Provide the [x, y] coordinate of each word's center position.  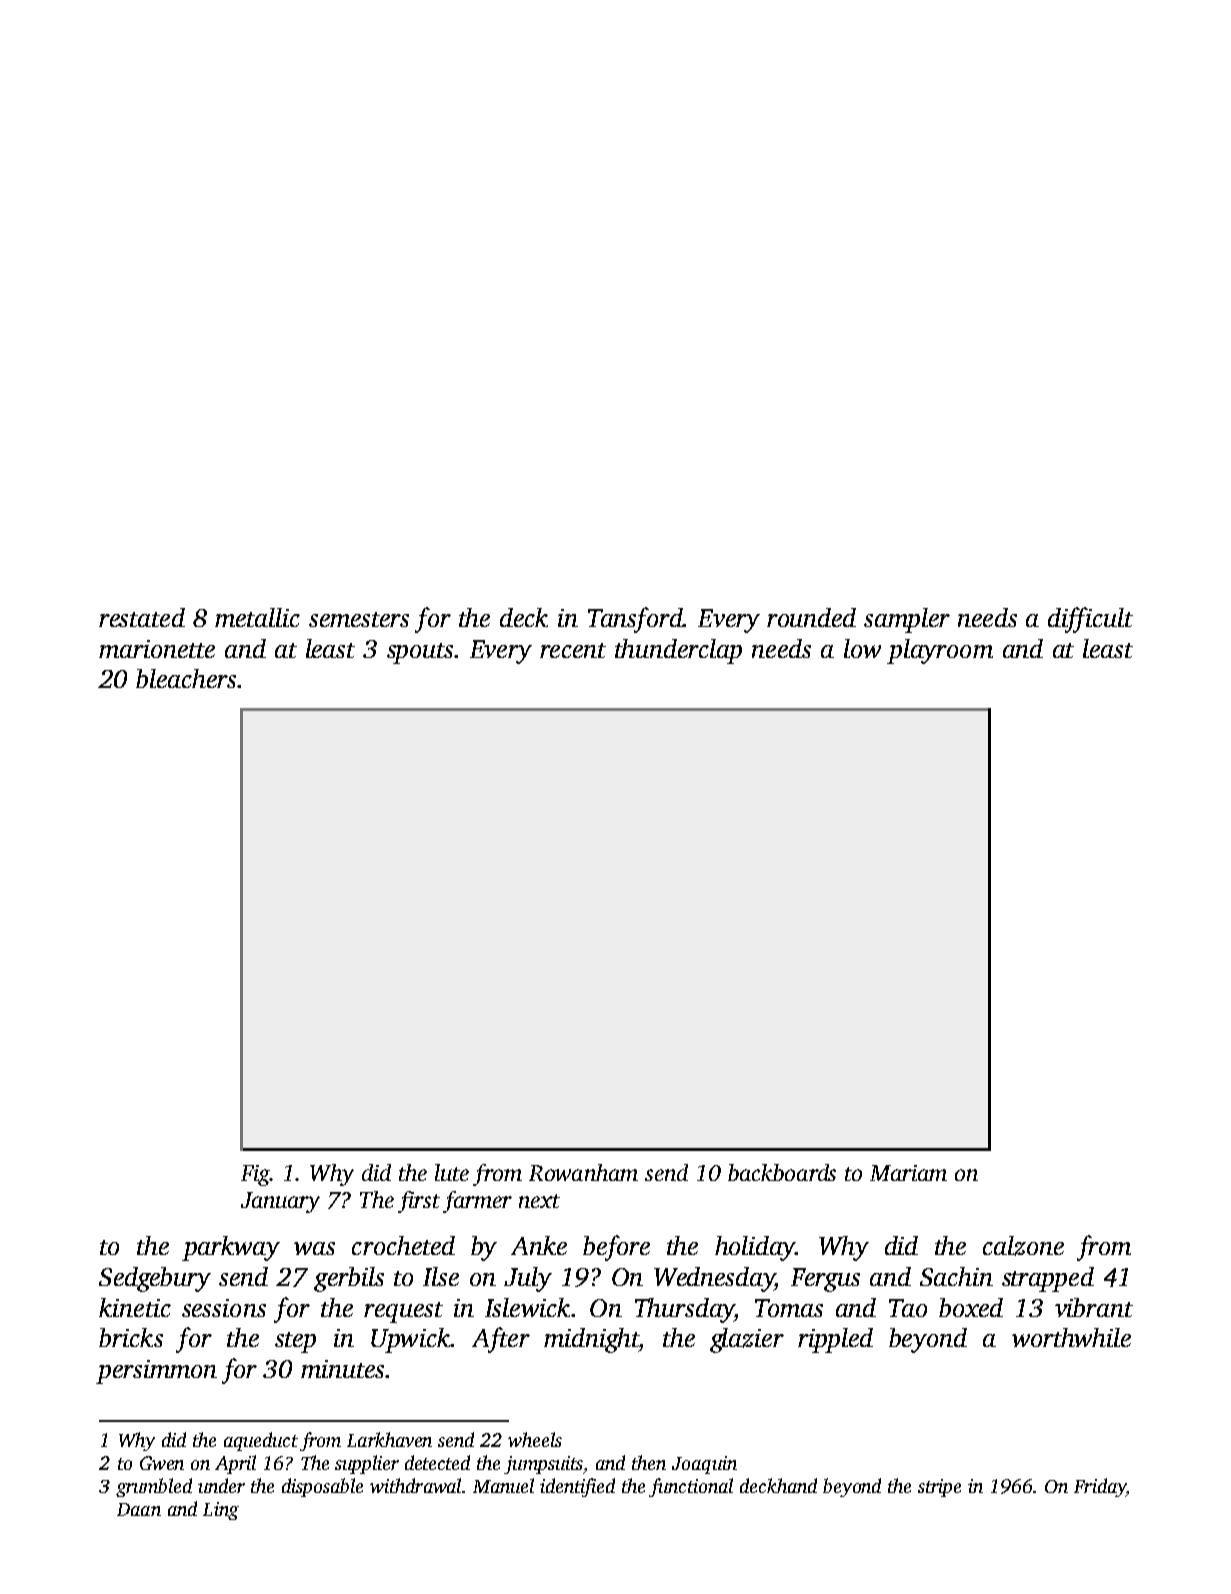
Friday [1100, 1487]
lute [452, 1172]
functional [691, 1487]
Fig [255, 1175]
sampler [907, 620]
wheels [535, 1439]
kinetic [135, 1307]
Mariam [908, 1173]
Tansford [635, 620]
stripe [939, 1488]
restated [142, 617]
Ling [221, 1511]
